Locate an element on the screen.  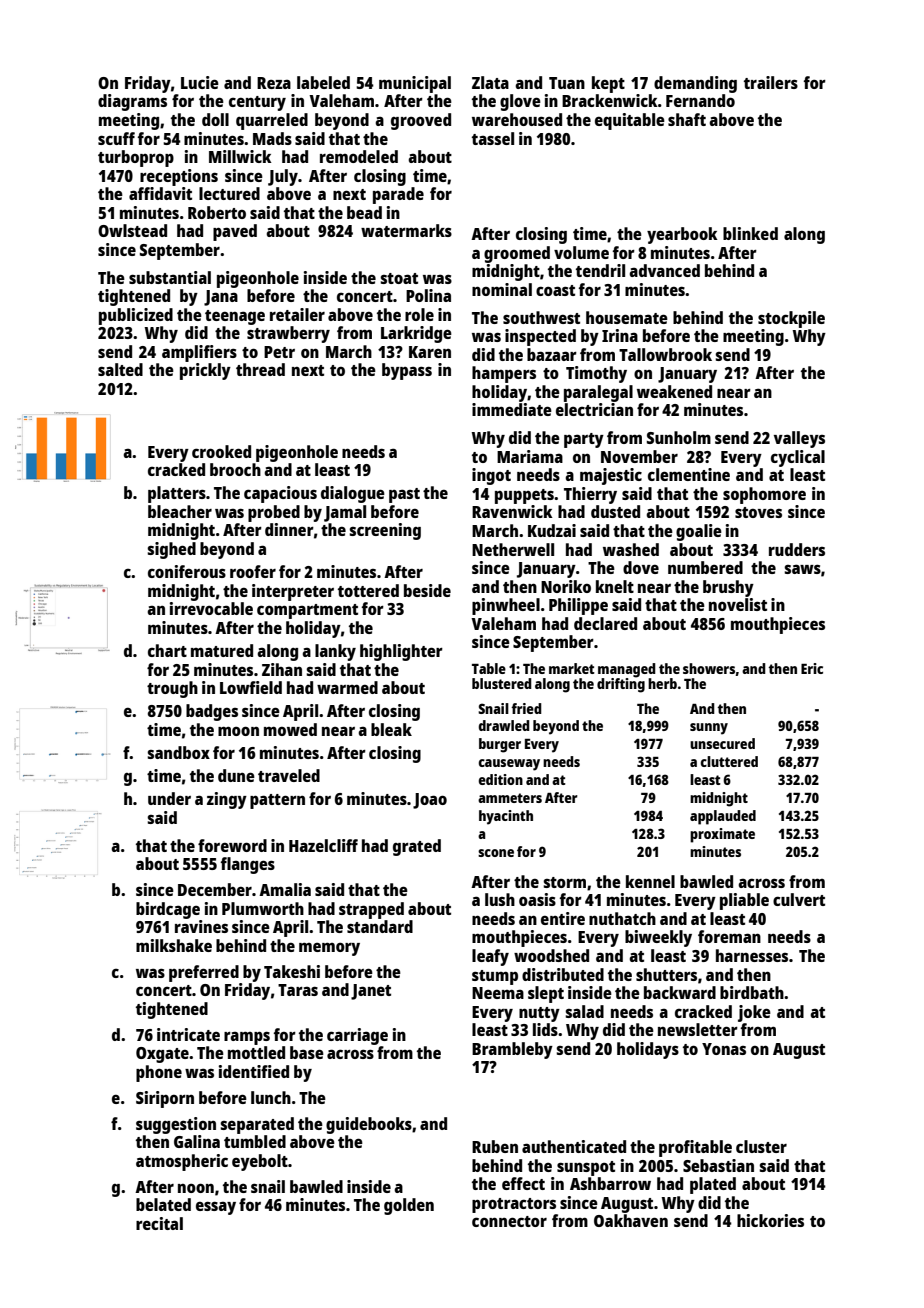
herb is located at coordinates (662, 683).
